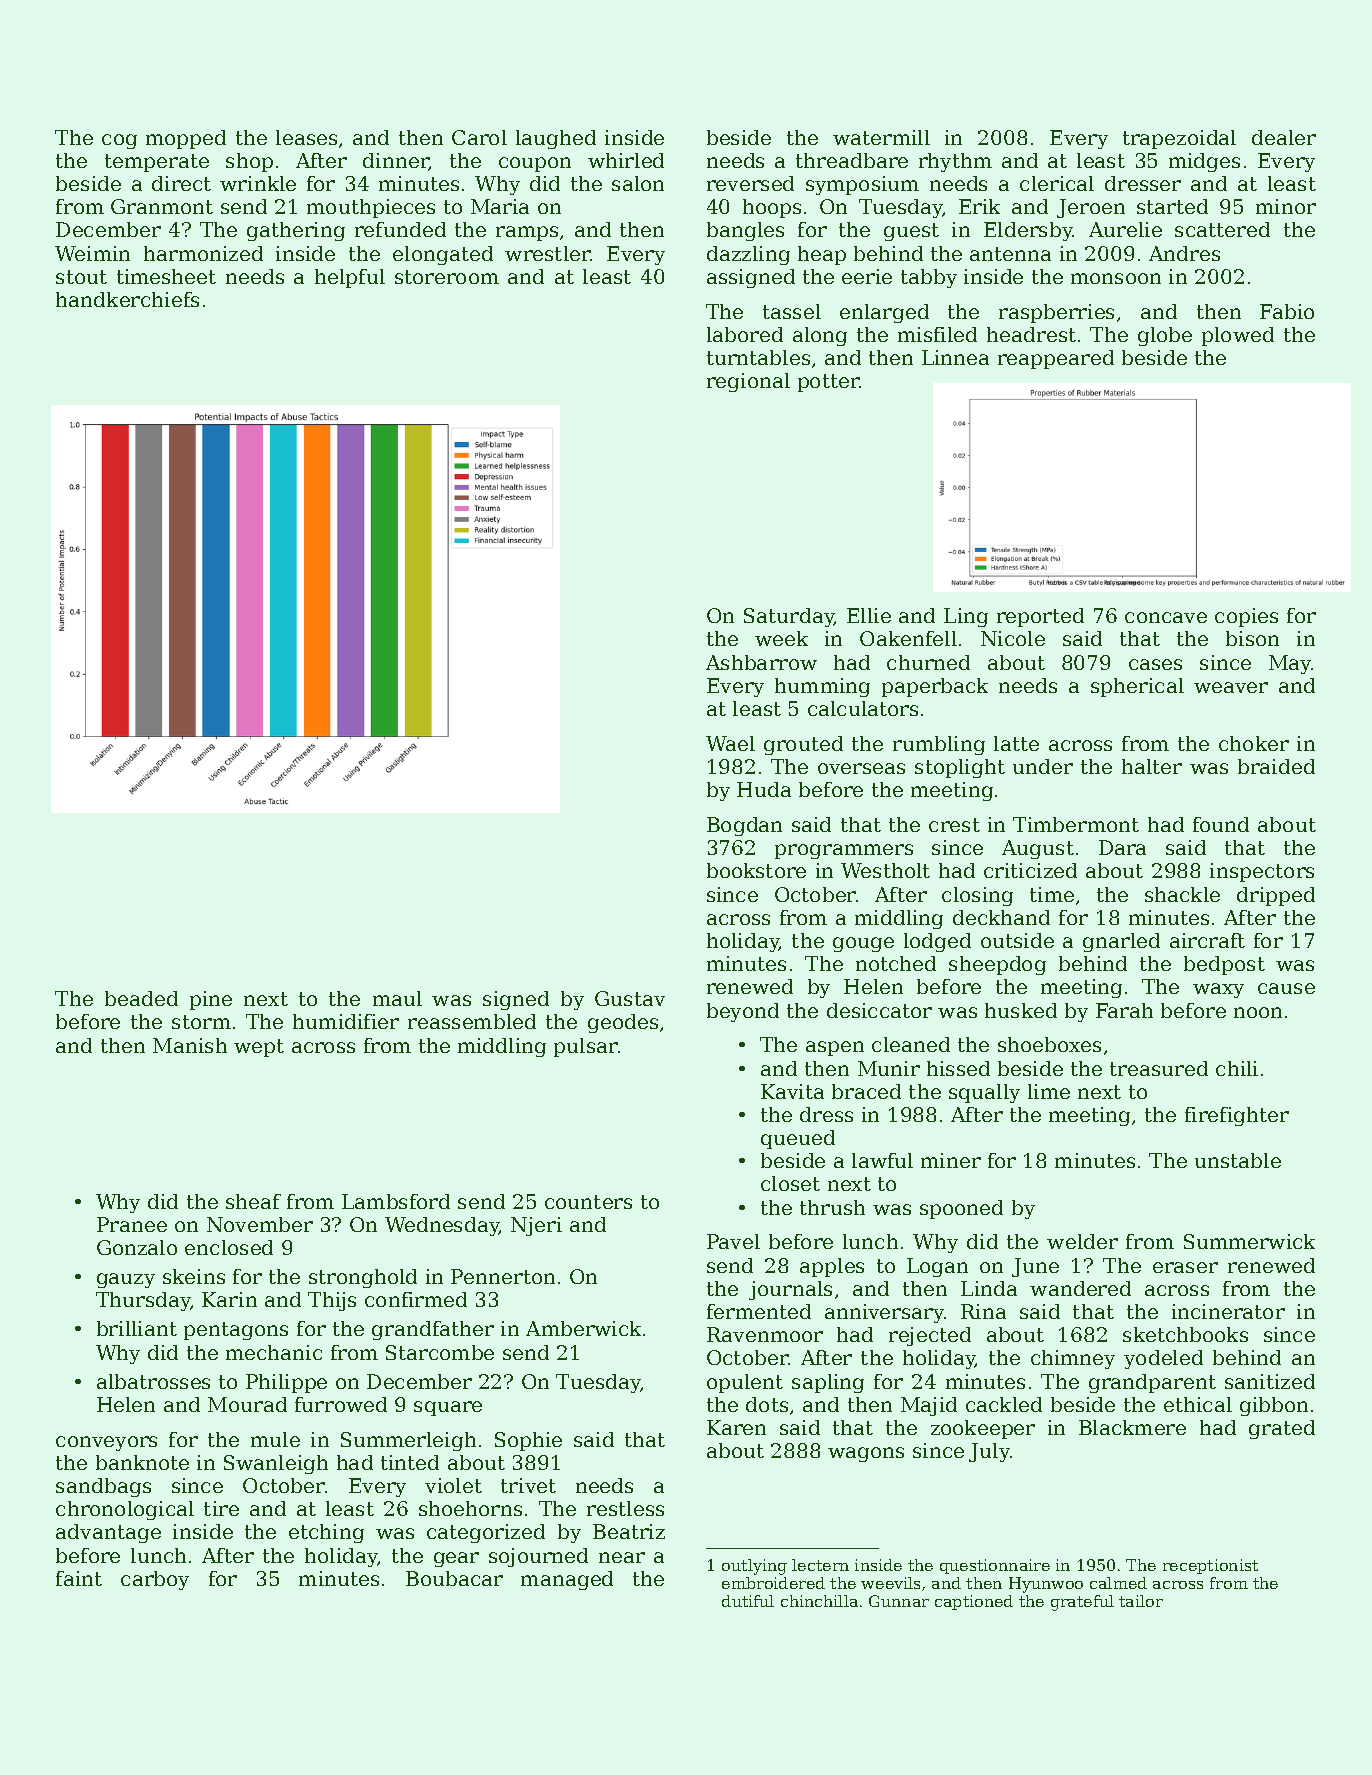 This page has width=1372, height=1775. What do you see at coordinates (92, 253) in the page?
I see `Weimin` at bounding box center [92, 253].
